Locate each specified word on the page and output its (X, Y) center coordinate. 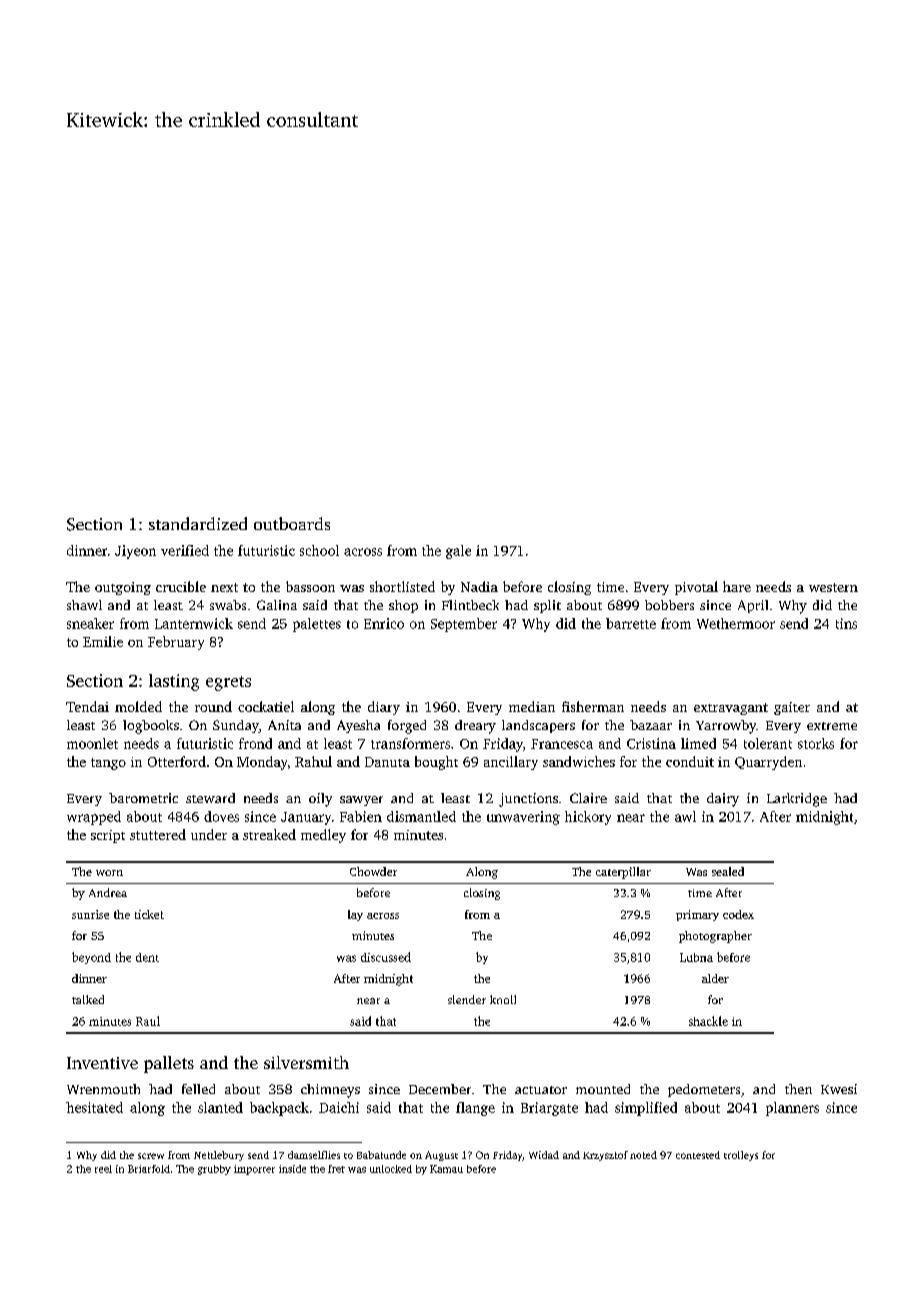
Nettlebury (219, 1156)
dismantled (421, 816)
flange (475, 1109)
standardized (198, 523)
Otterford (177, 761)
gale (458, 552)
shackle (708, 1021)
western (833, 587)
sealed (728, 871)
